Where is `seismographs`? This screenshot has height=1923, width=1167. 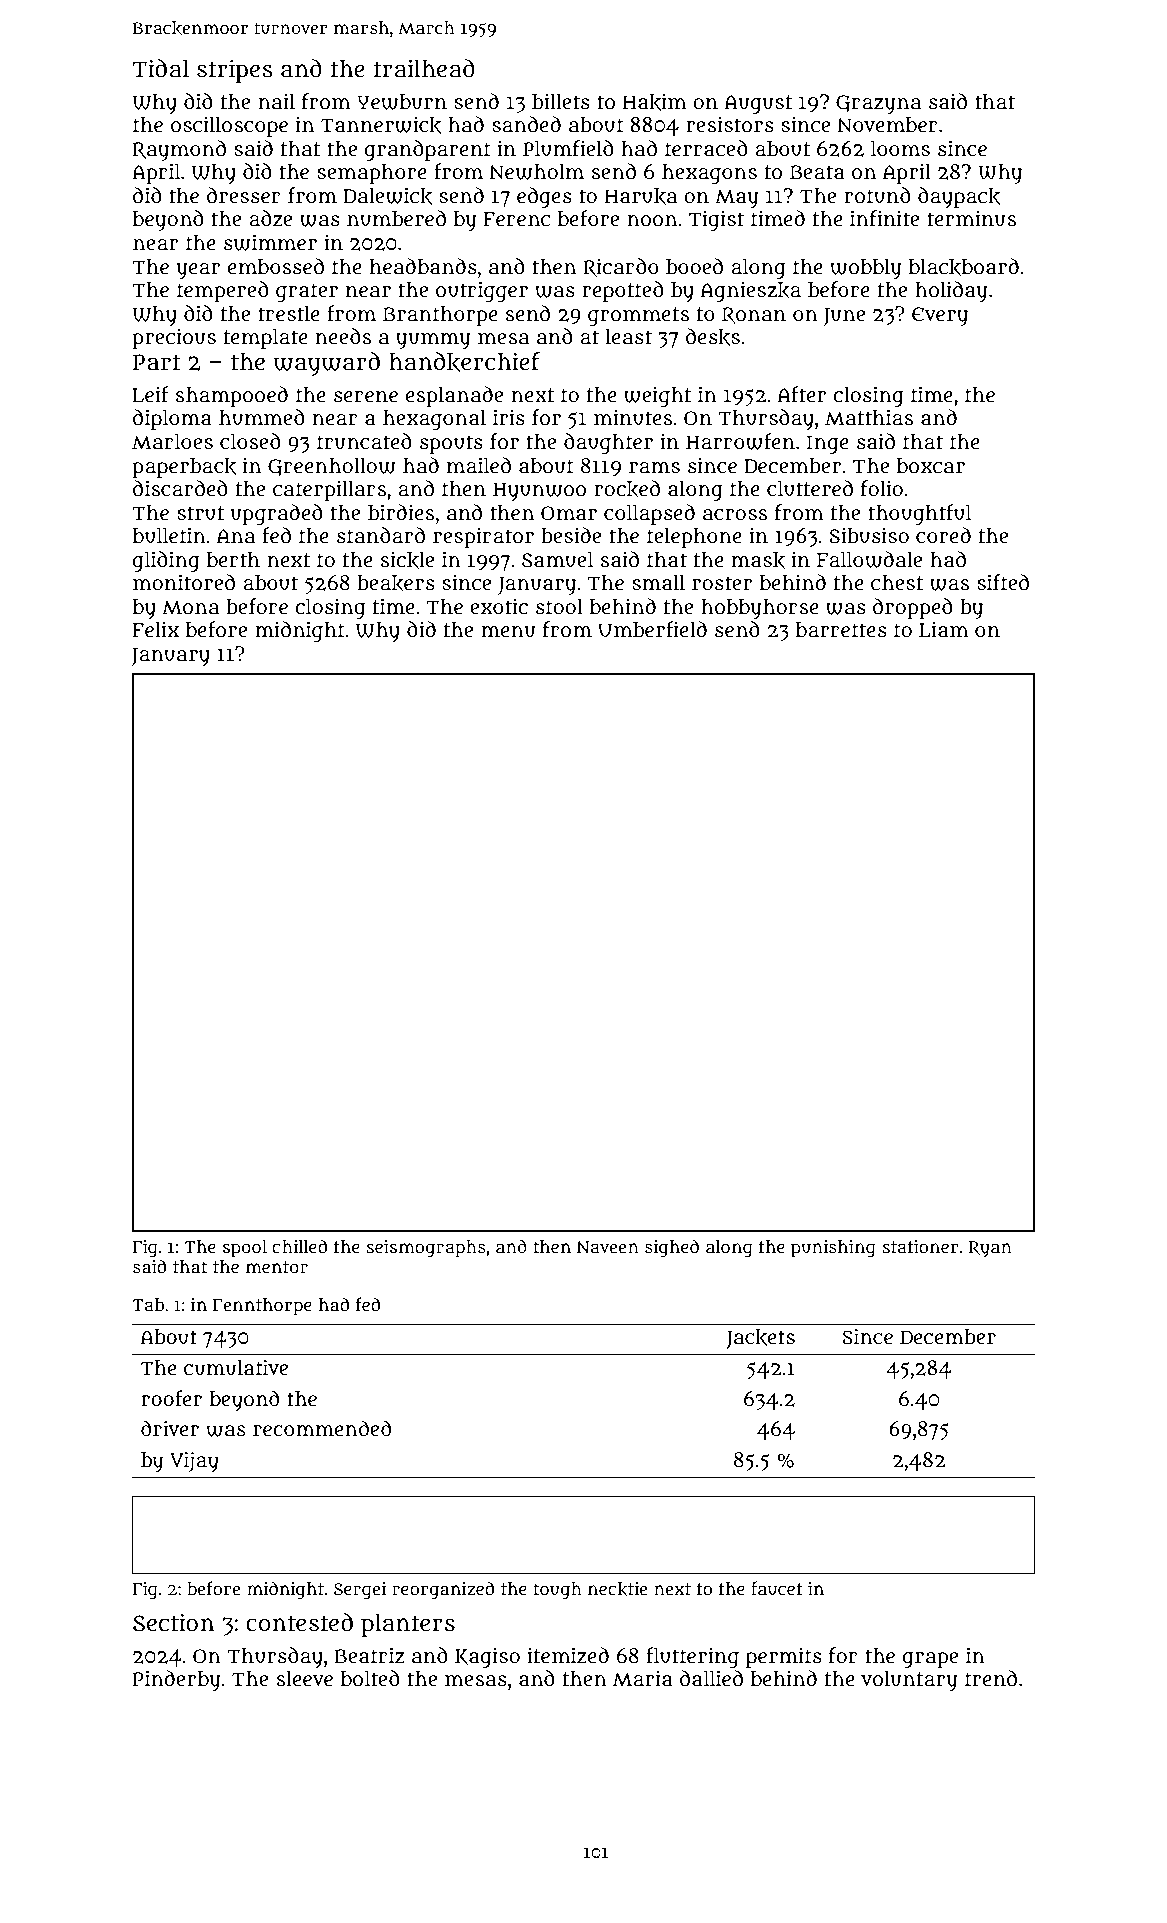
seismographs is located at coordinates (426, 1249).
